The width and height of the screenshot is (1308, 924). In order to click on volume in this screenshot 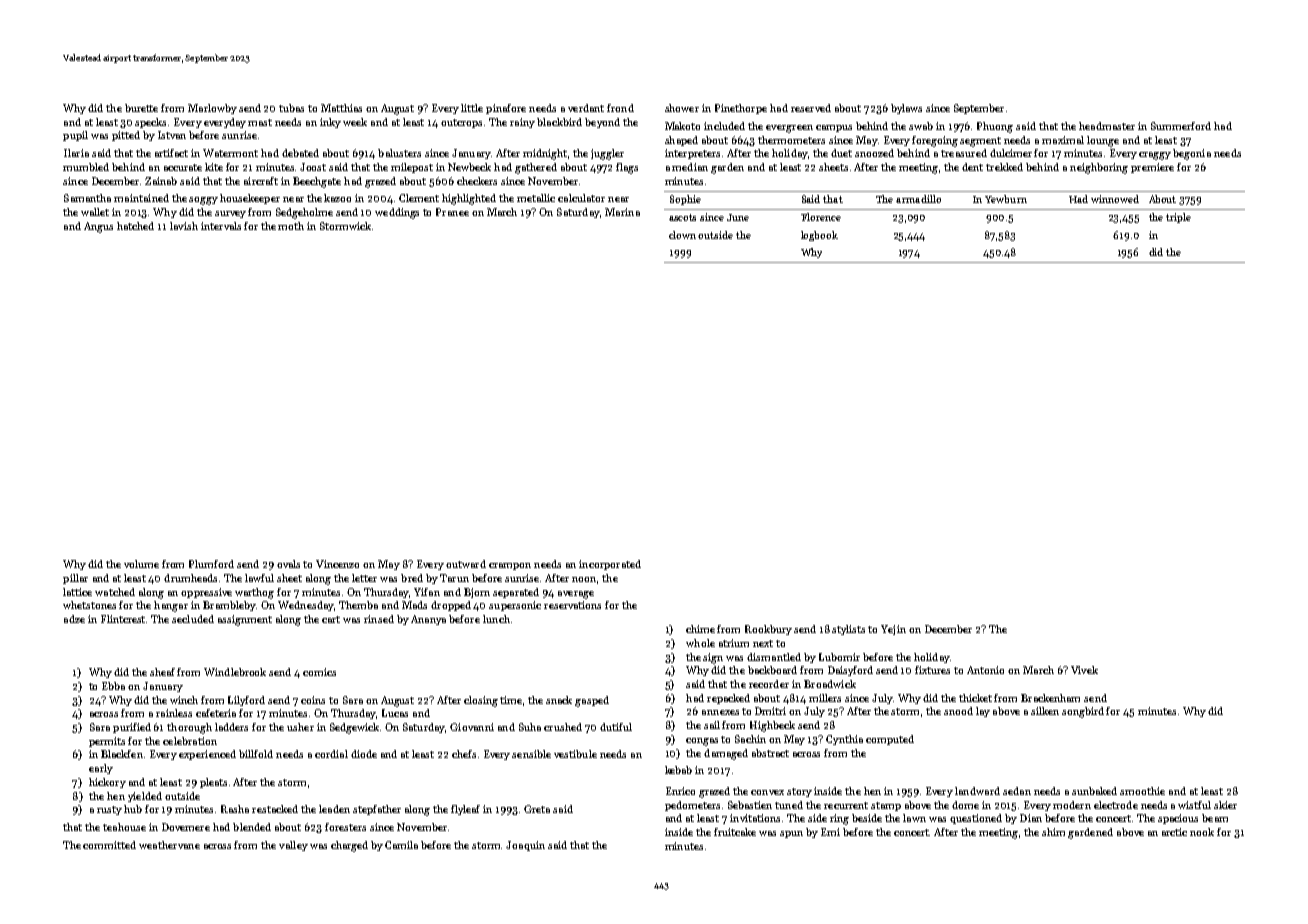, I will do `click(141, 564)`.
